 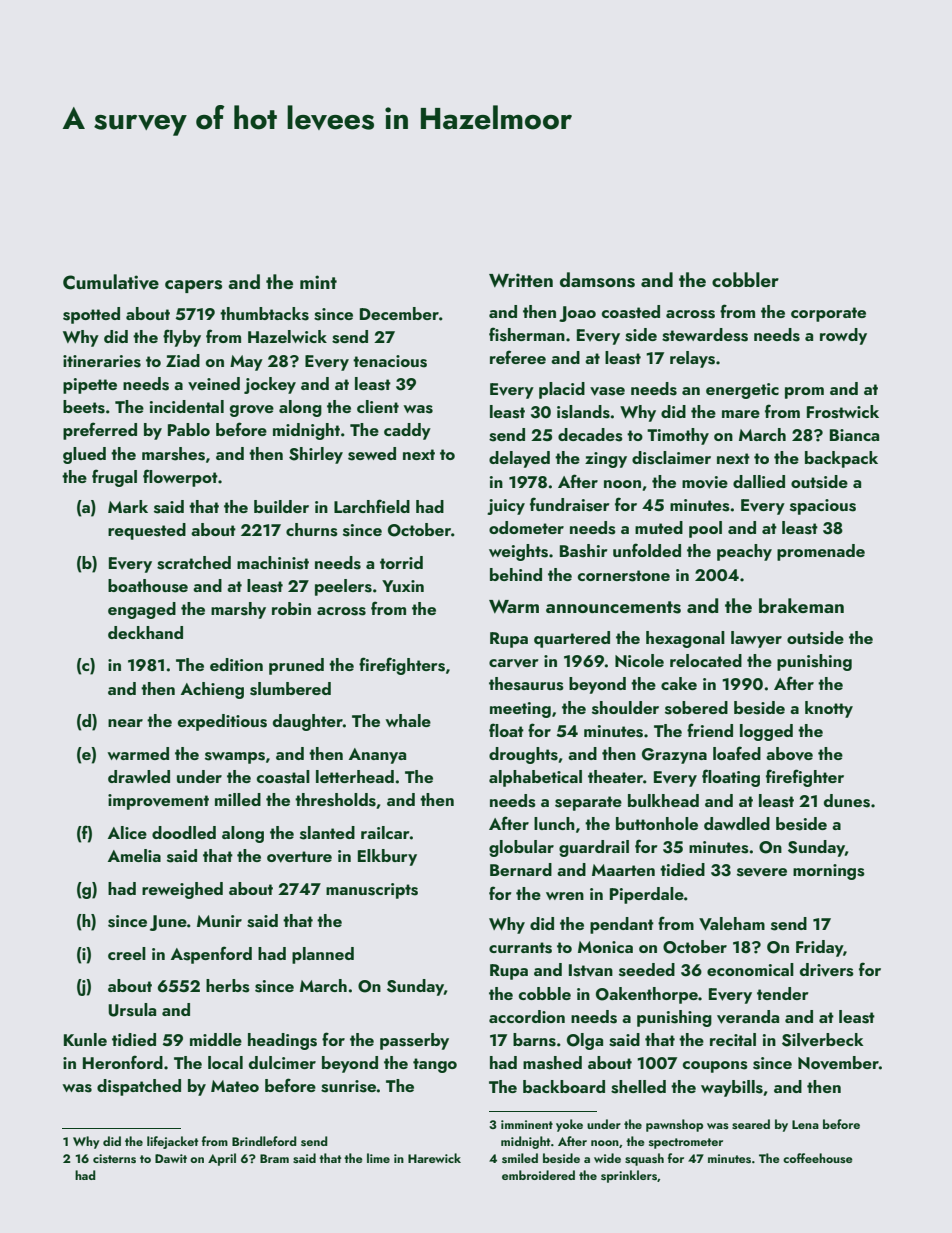 What do you see at coordinates (521, 280) in the screenshot?
I see `Written` at bounding box center [521, 280].
